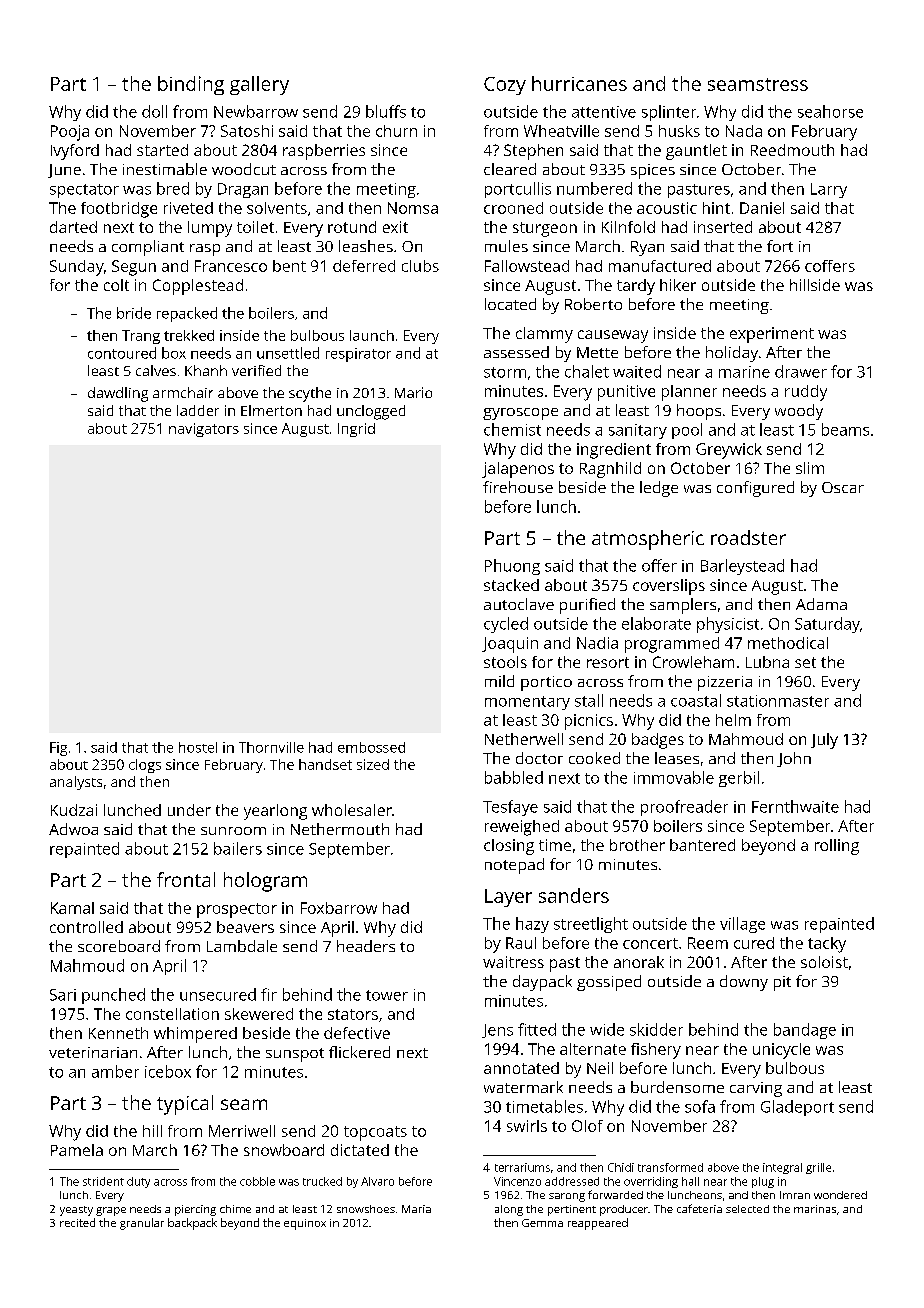 The image size is (924, 1308). What do you see at coordinates (767, 662) in the screenshot?
I see `Lubna` at bounding box center [767, 662].
